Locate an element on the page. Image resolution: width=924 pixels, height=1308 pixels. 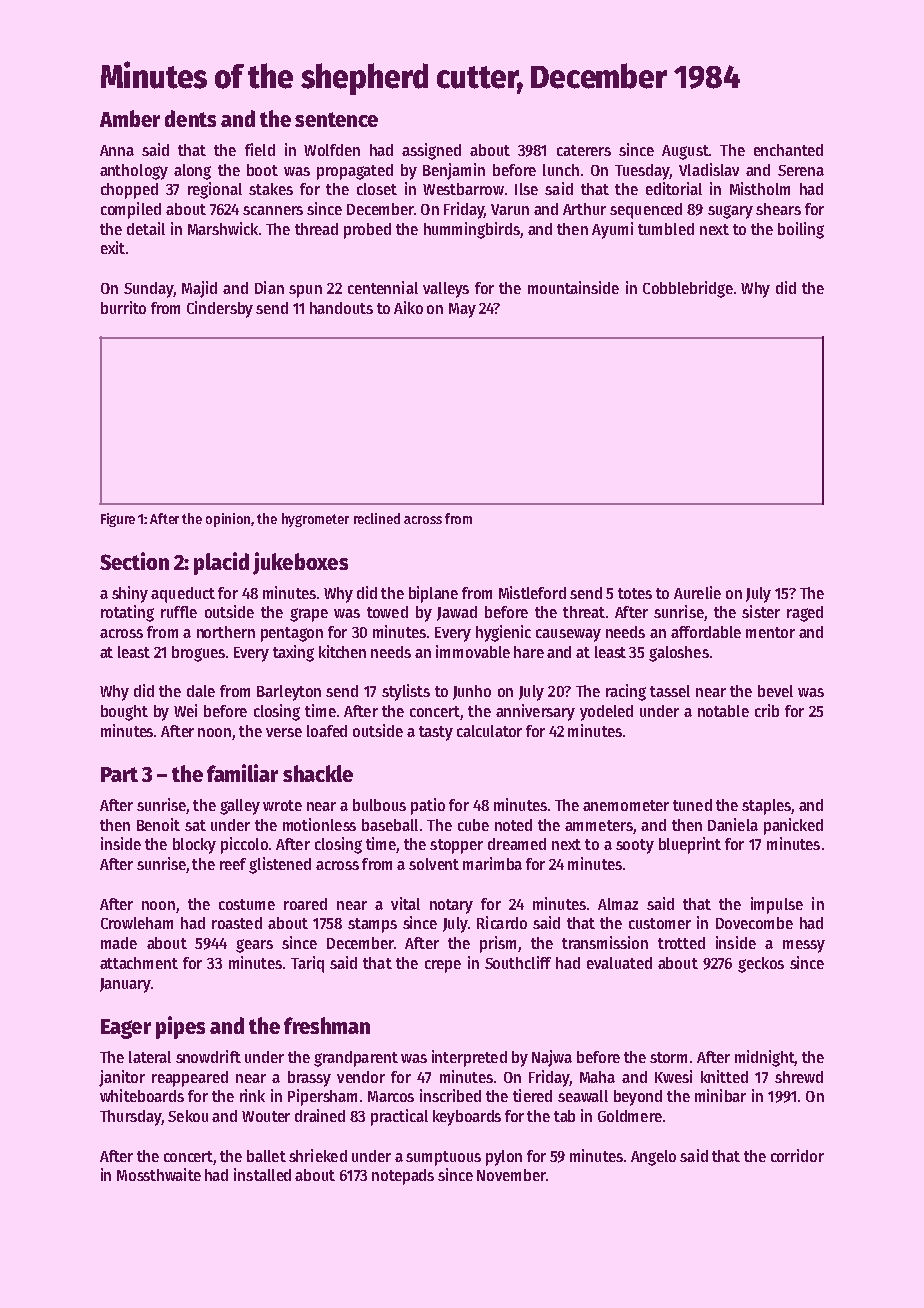
Ricardo is located at coordinates (502, 922).
